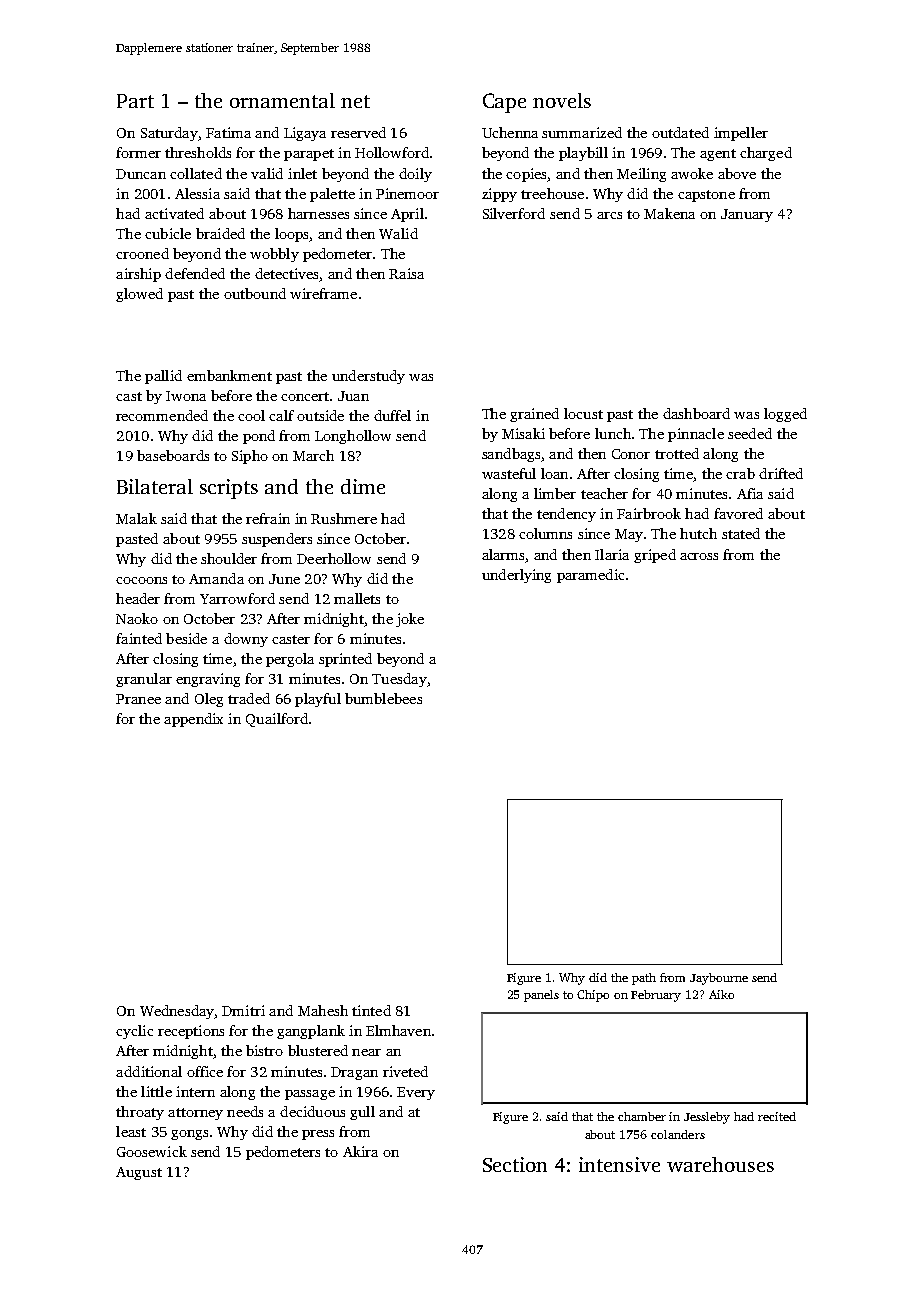  What do you see at coordinates (186, 396) in the image?
I see `Iwona` at bounding box center [186, 396].
